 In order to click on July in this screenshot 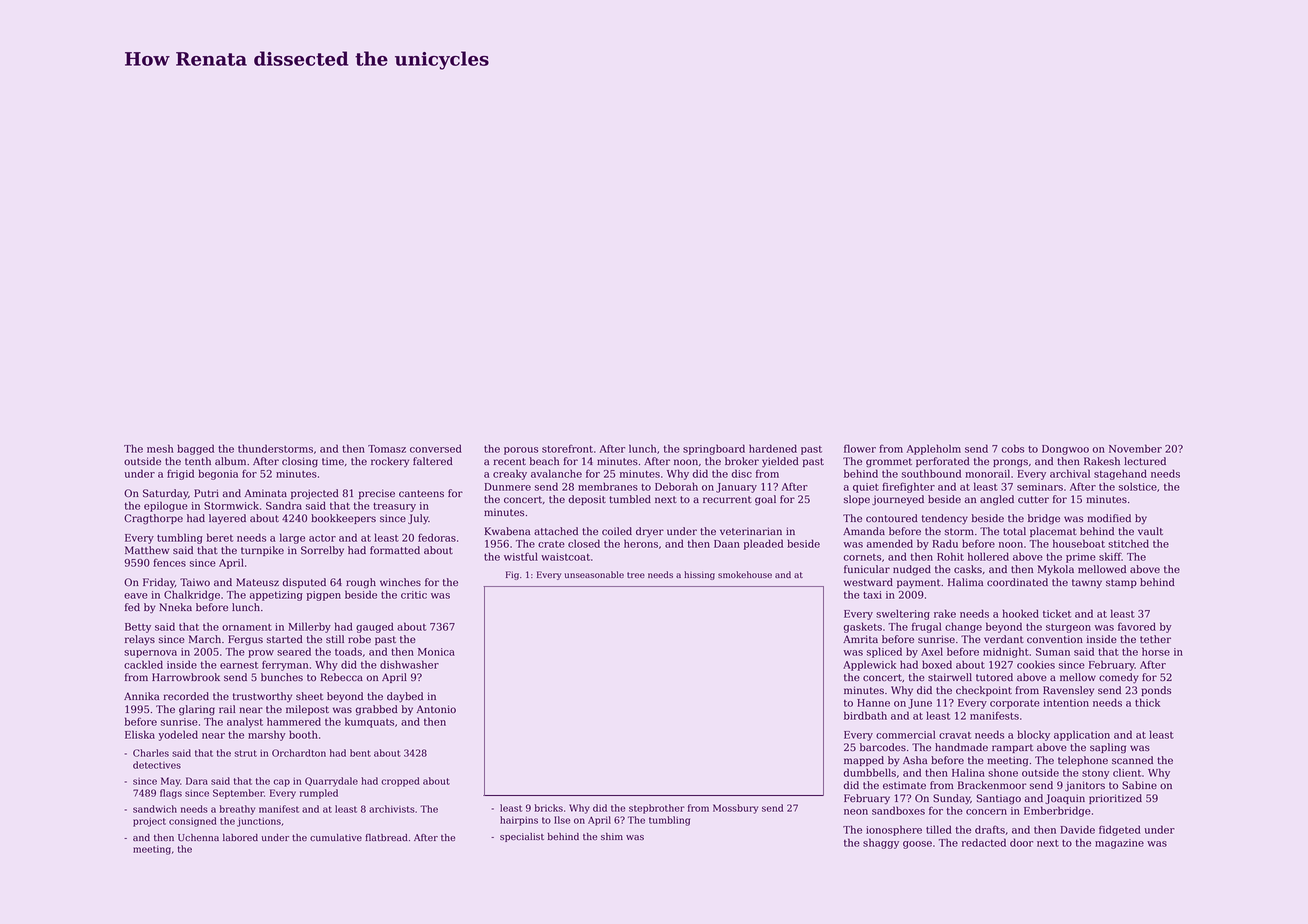, I will do `click(418, 519)`.
